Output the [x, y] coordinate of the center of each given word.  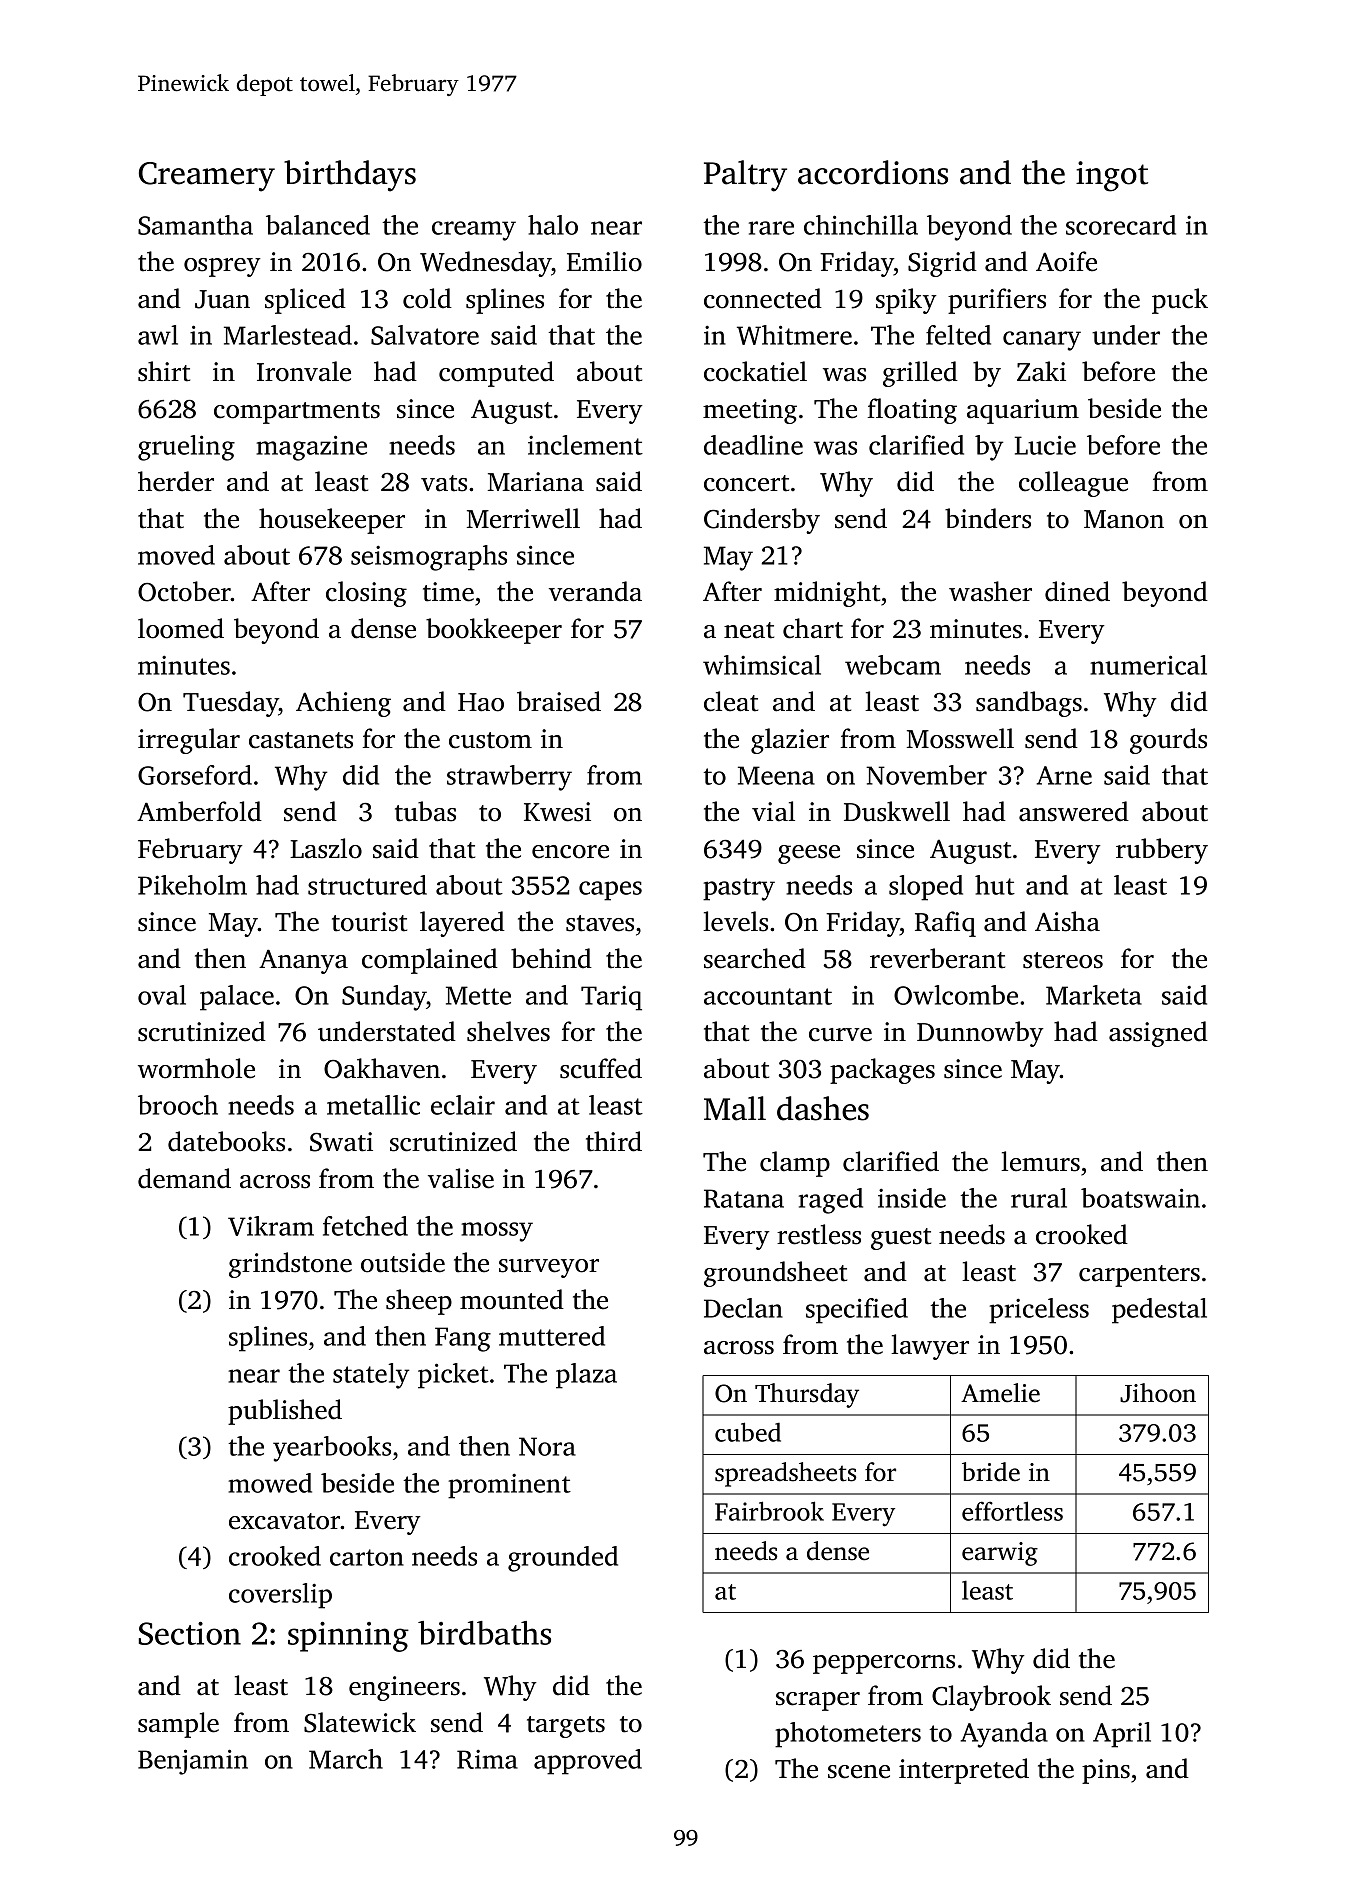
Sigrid [942, 264]
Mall [735, 1108]
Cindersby [762, 521]
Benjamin [193, 1762]
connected [763, 298]
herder [176, 481]
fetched [365, 1226]
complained [430, 961]
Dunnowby [980, 1034]
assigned [1158, 1034]
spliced [305, 301]
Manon [1124, 519]
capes [610, 891]
